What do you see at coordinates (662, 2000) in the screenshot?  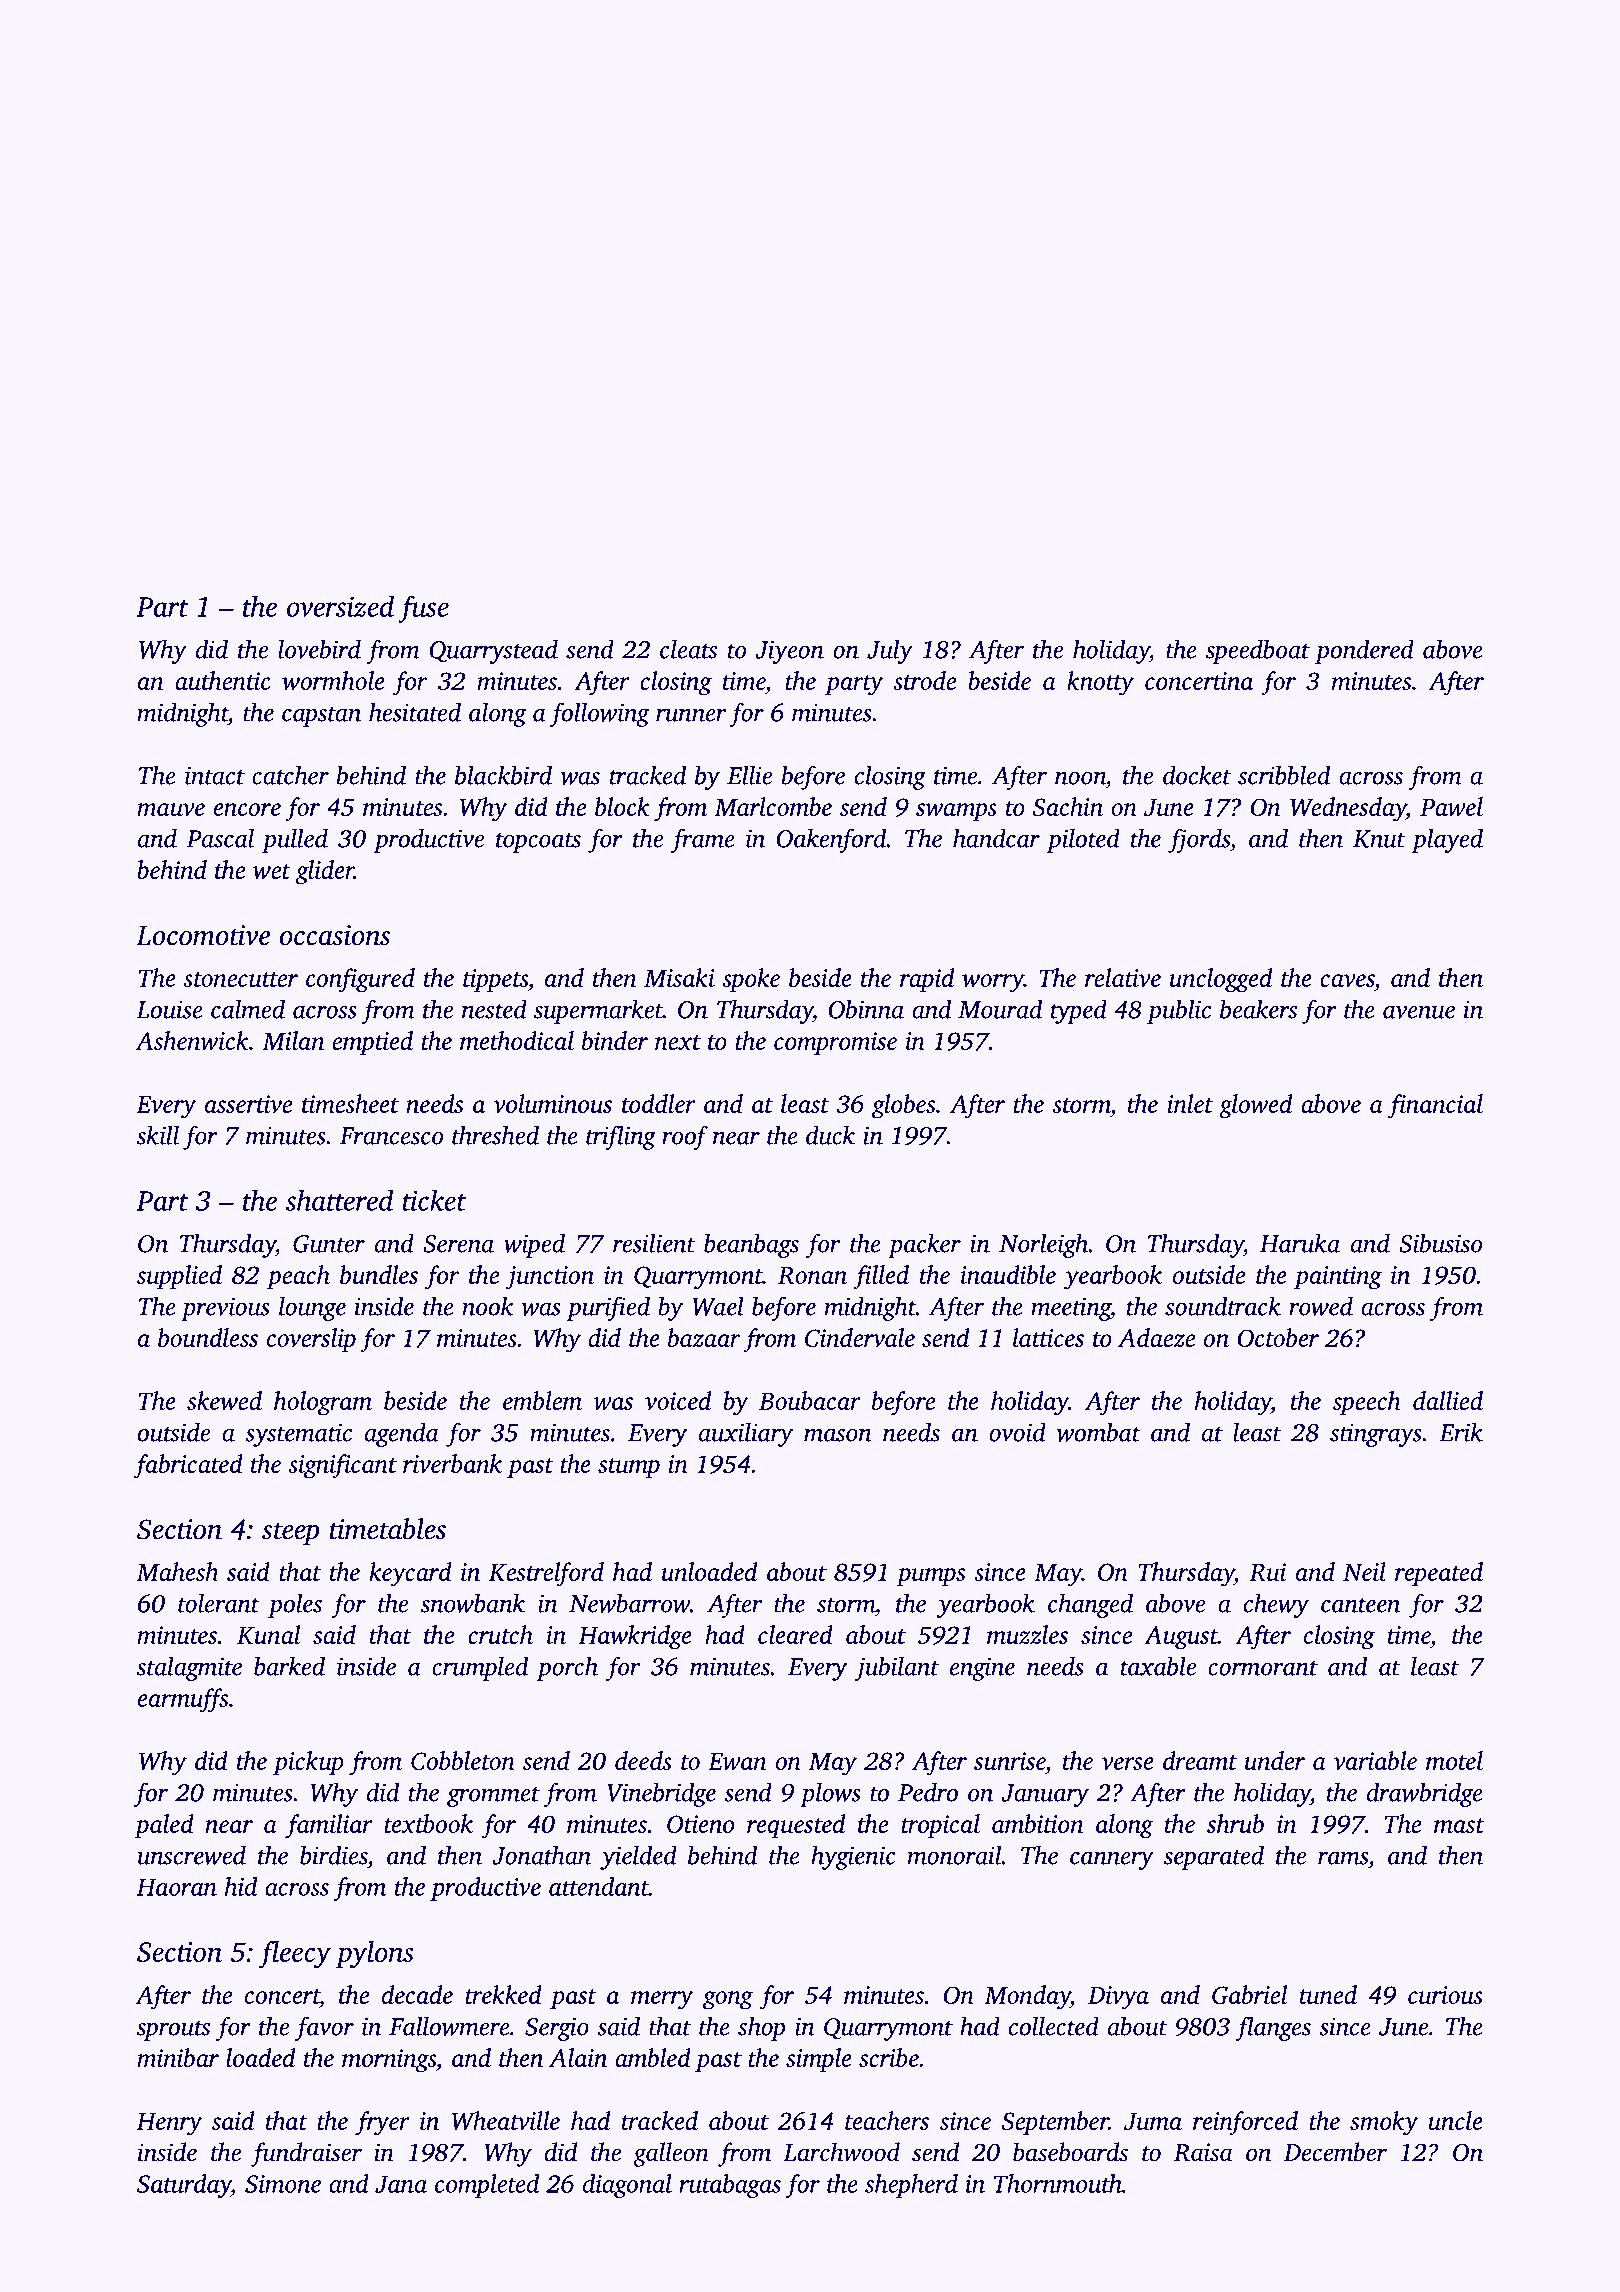 I see `merry` at bounding box center [662, 2000].
